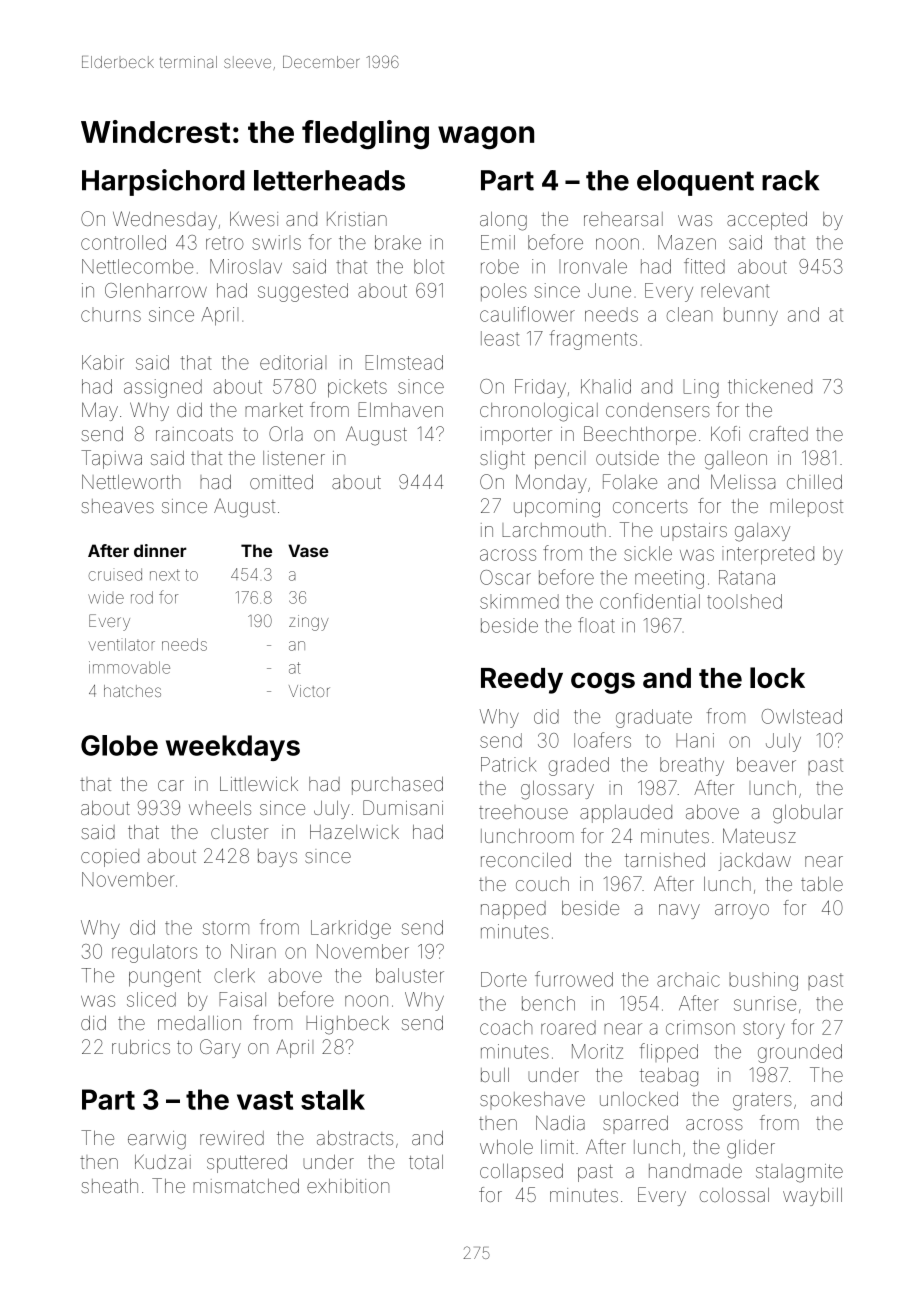 The width and height of the screenshot is (924, 1314). Describe the element at coordinates (329, 180) in the screenshot. I see `letterheads` at that location.
